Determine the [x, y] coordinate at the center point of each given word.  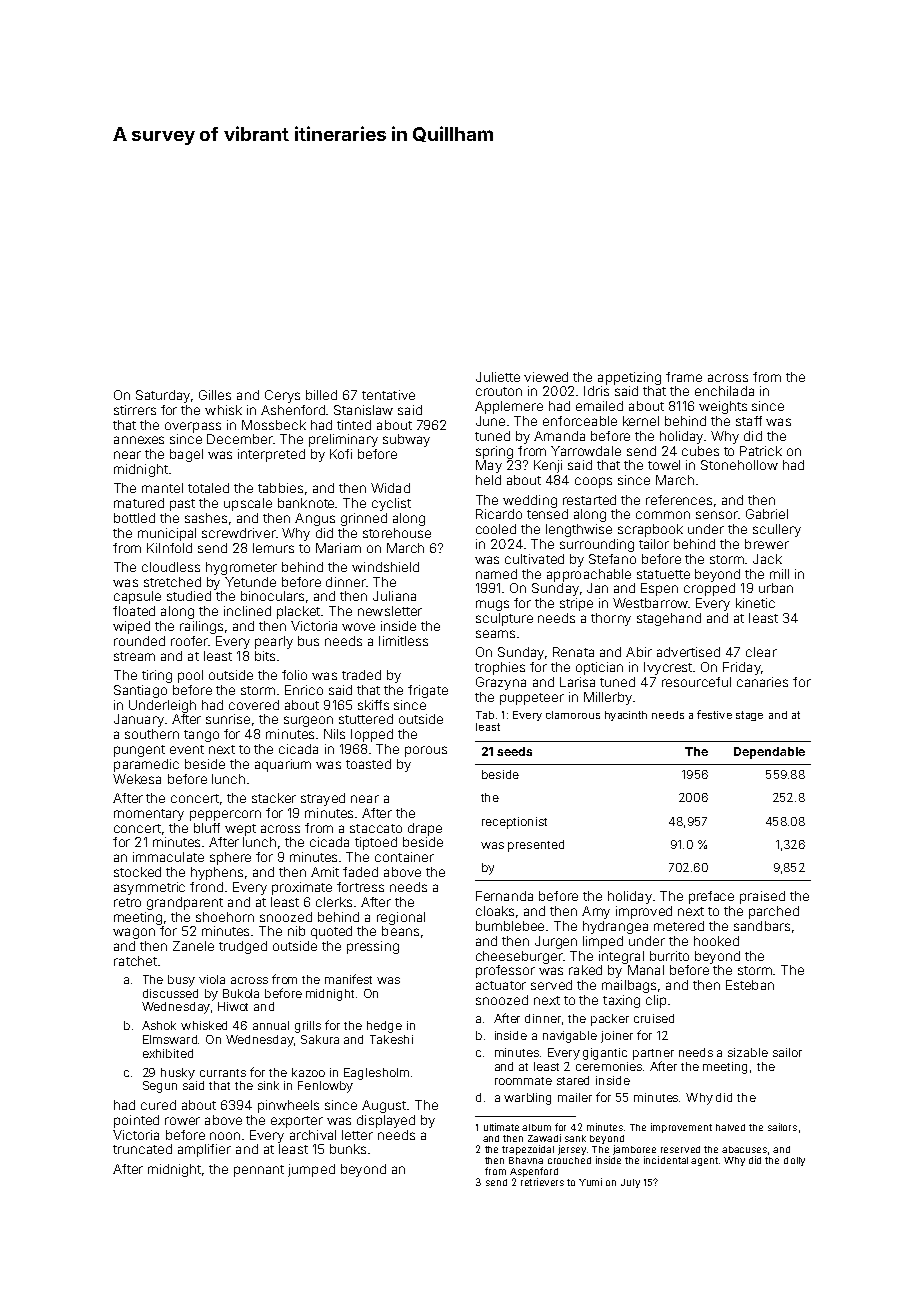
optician [599, 668]
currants [223, 1073]
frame [684, 377]
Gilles [215, 395]
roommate [523, 1081]
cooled [496, 529]
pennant [259, 1171]
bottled [134, 518]
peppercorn [225, 815]
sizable [748, 1052]
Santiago [140, 691]
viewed [546, 377]
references [679, 500]
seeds [514, 751]
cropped [709, 589]
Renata [573, 652]
